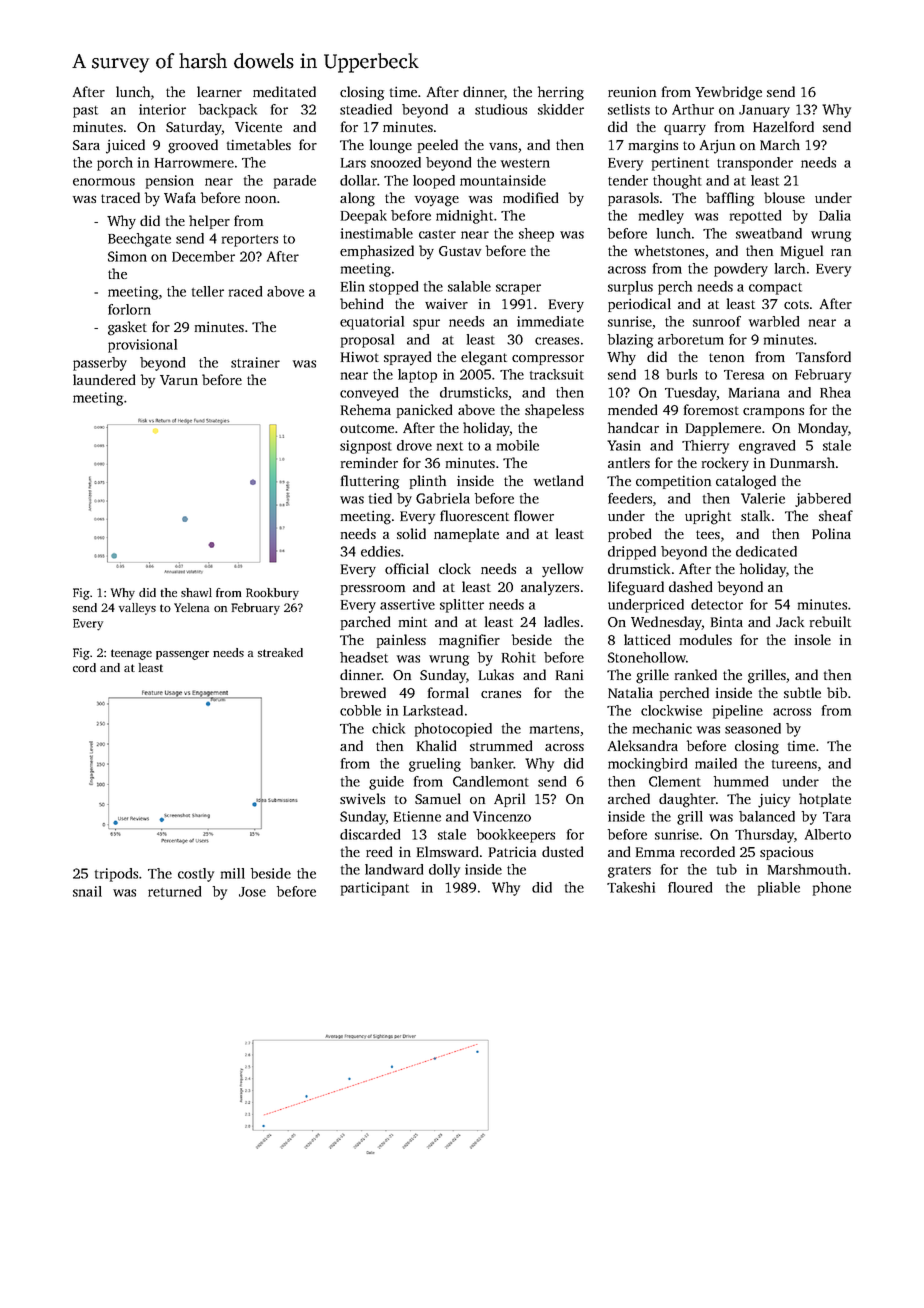 The width and height of the page is (924, 1308). I want to click on reunion, so click(632, 92).
